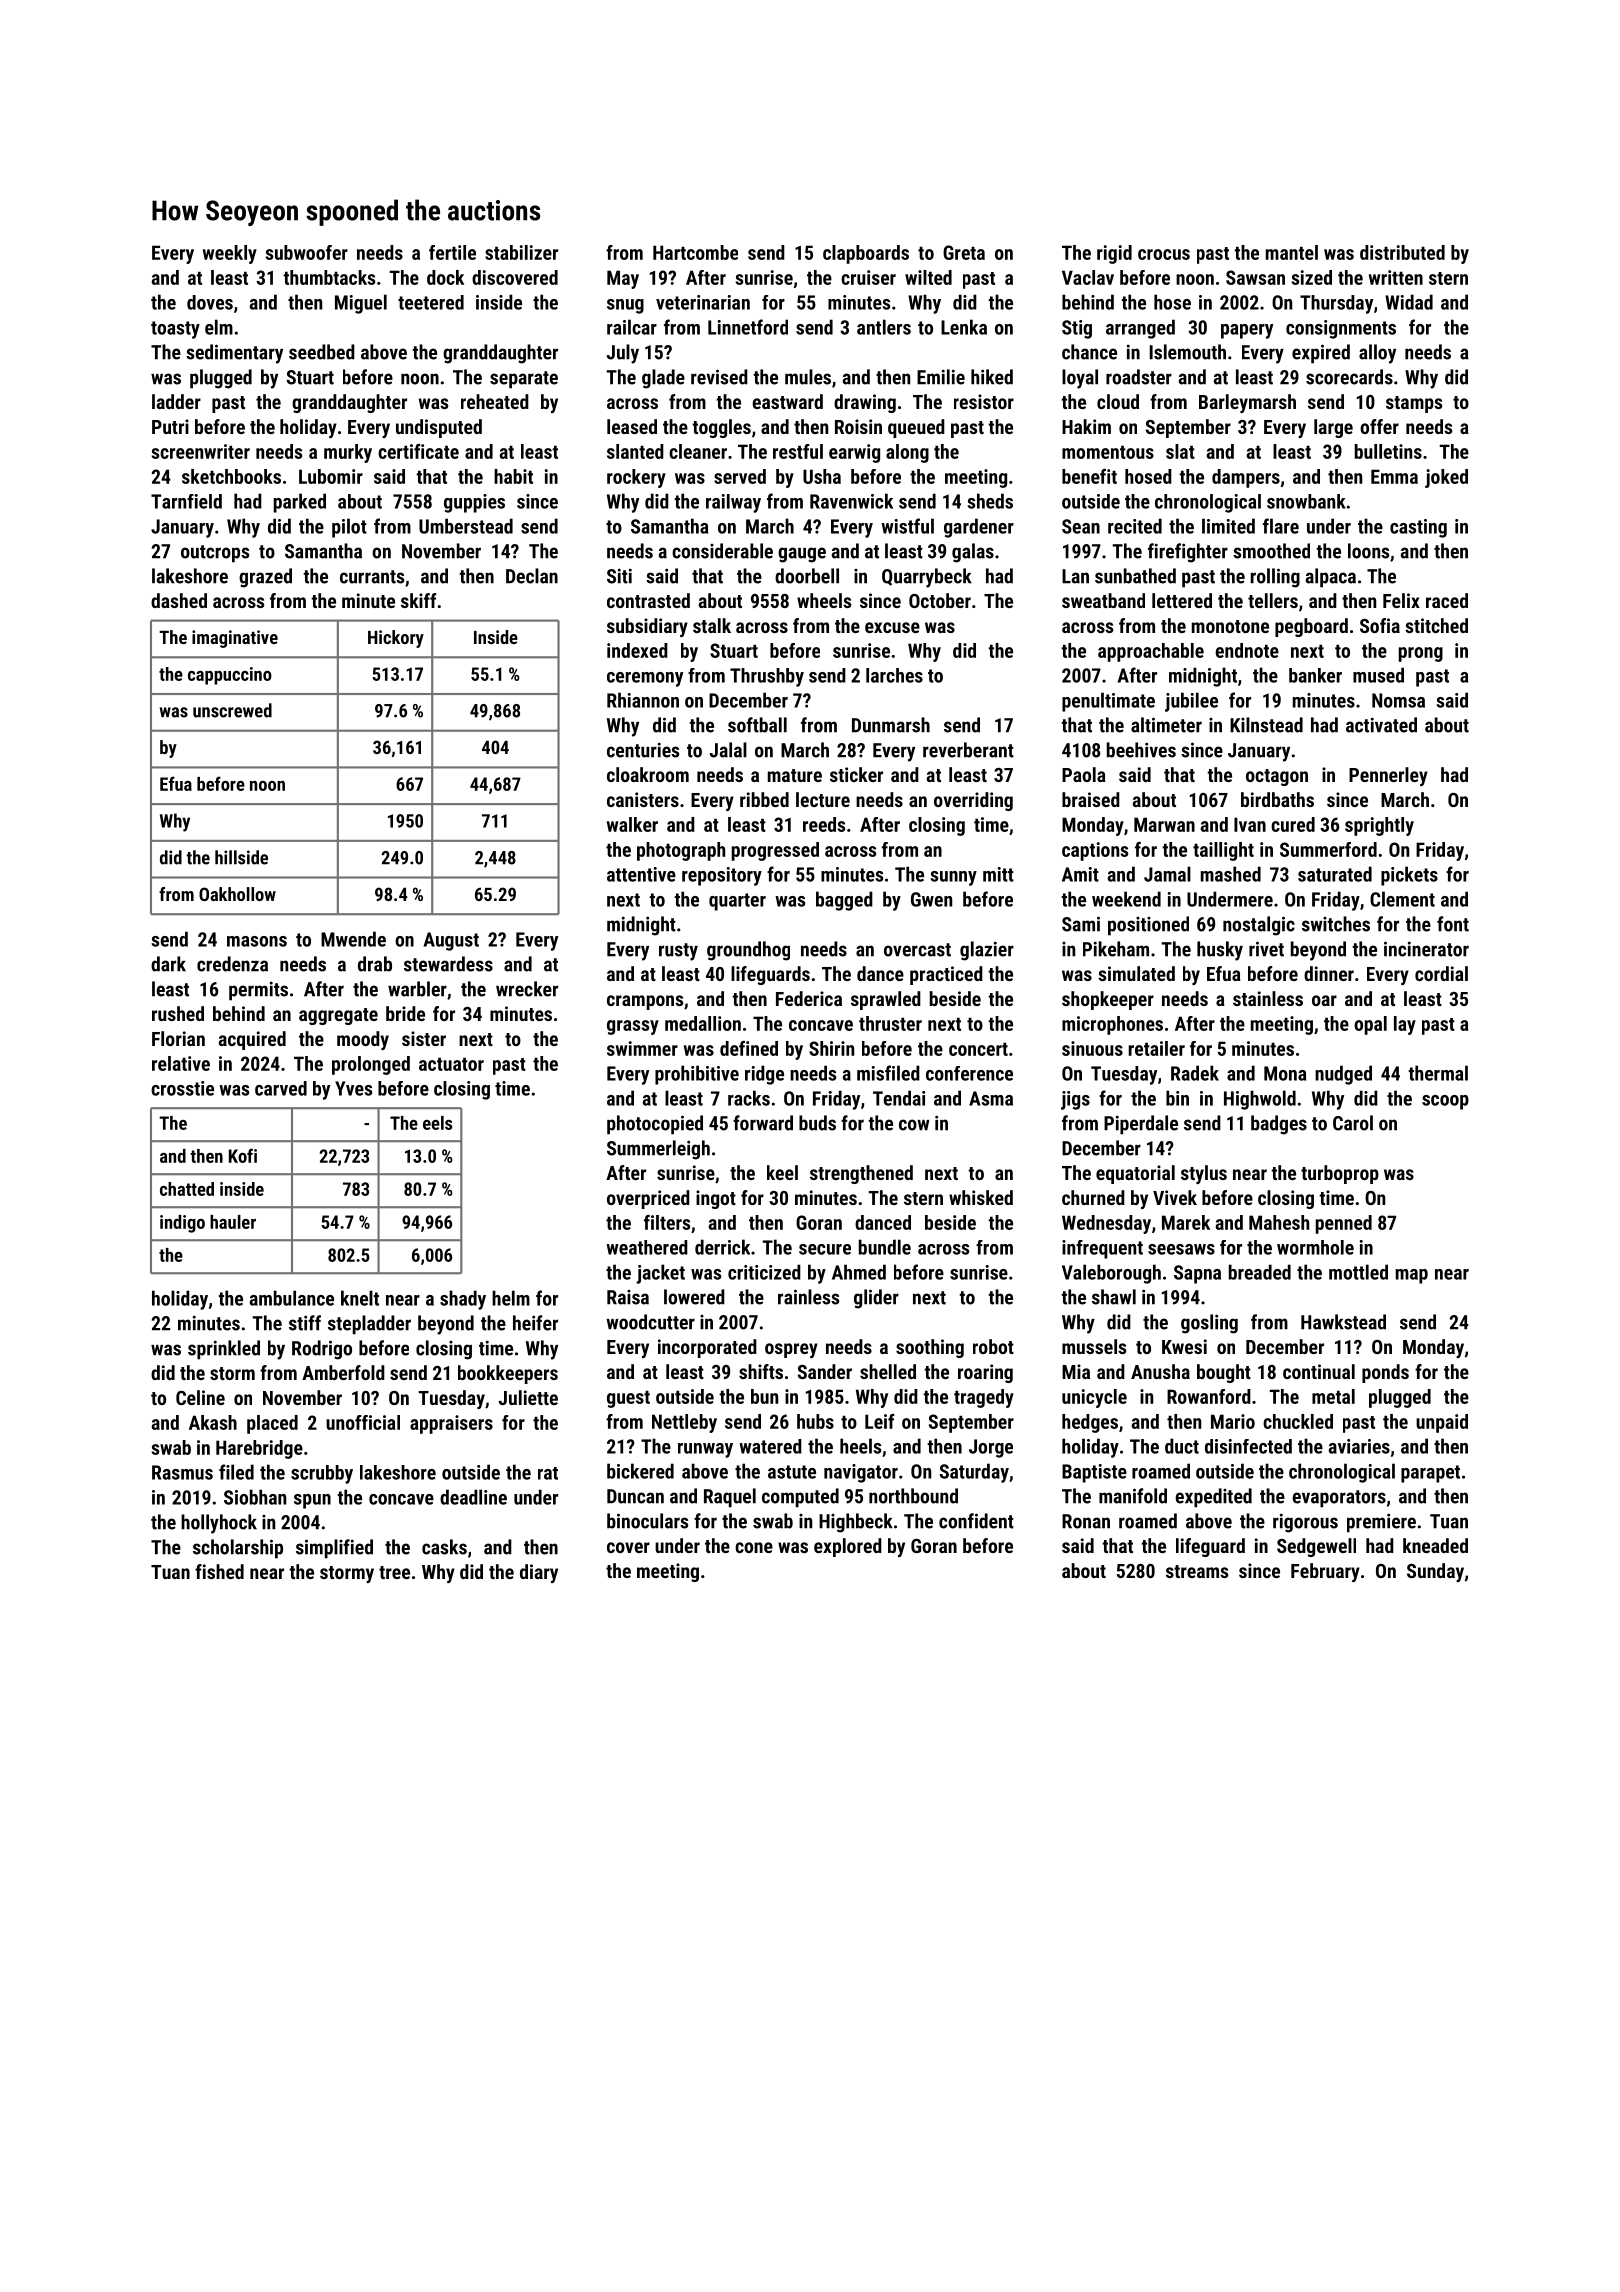 The width and height of the page is (1620, 2292). Describe the element at coordinates (1118, 401) in the page. I see `cloud` at that location.
